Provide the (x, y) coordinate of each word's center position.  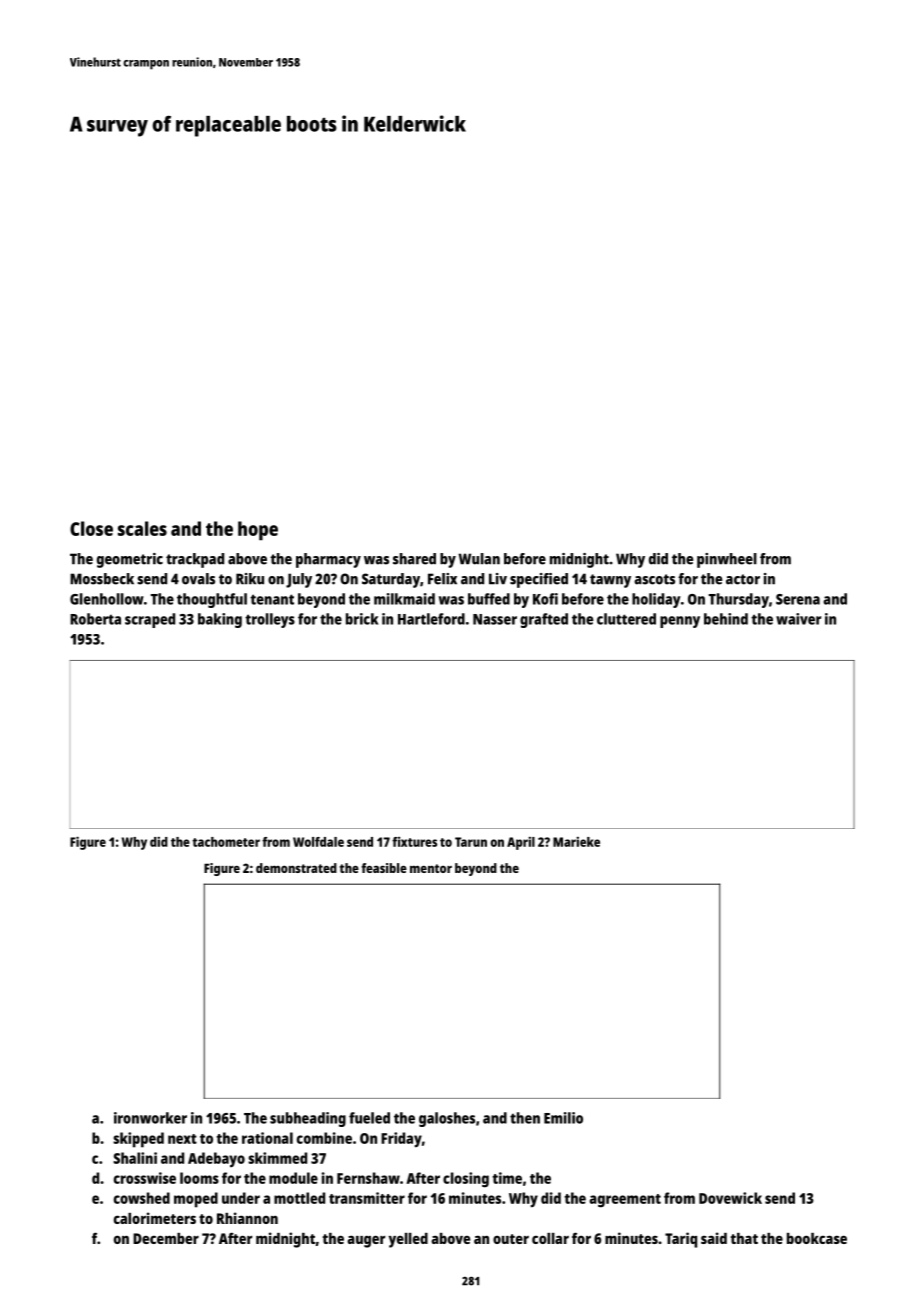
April (521, 843)
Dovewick (730, 1198)
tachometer (226, 842)
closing (466, 1180)
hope (258, 531)
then (525, 1118)
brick (362, 619)
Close (91, 528)
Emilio (563, 1118)
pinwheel (727, 560)
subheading (308, 1119)
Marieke (576, 841)
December (166, 1238)
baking (220, 620)
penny (680, 622)
